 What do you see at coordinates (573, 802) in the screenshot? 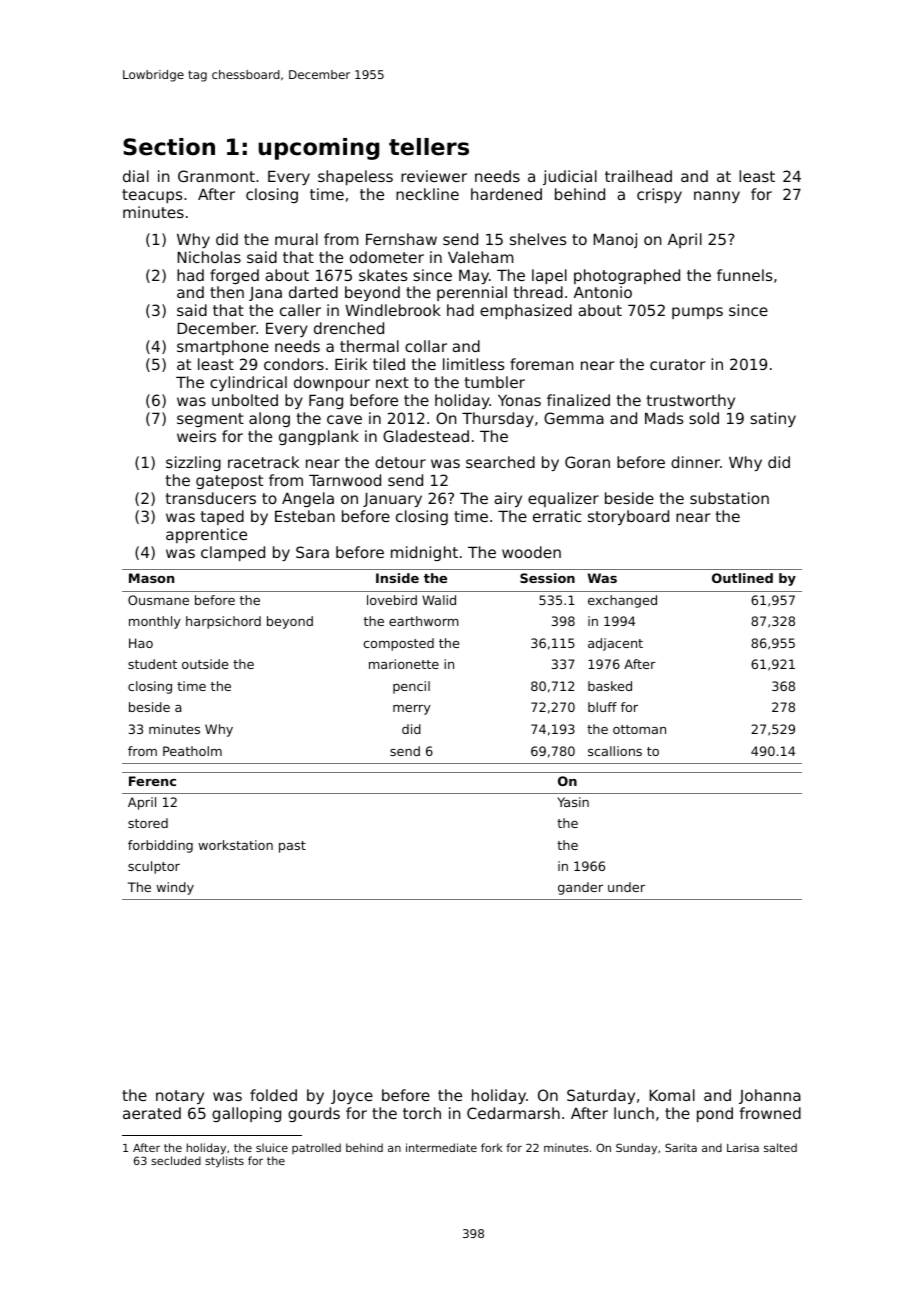
I see `Yasin` at bounding box center [573, 802].
